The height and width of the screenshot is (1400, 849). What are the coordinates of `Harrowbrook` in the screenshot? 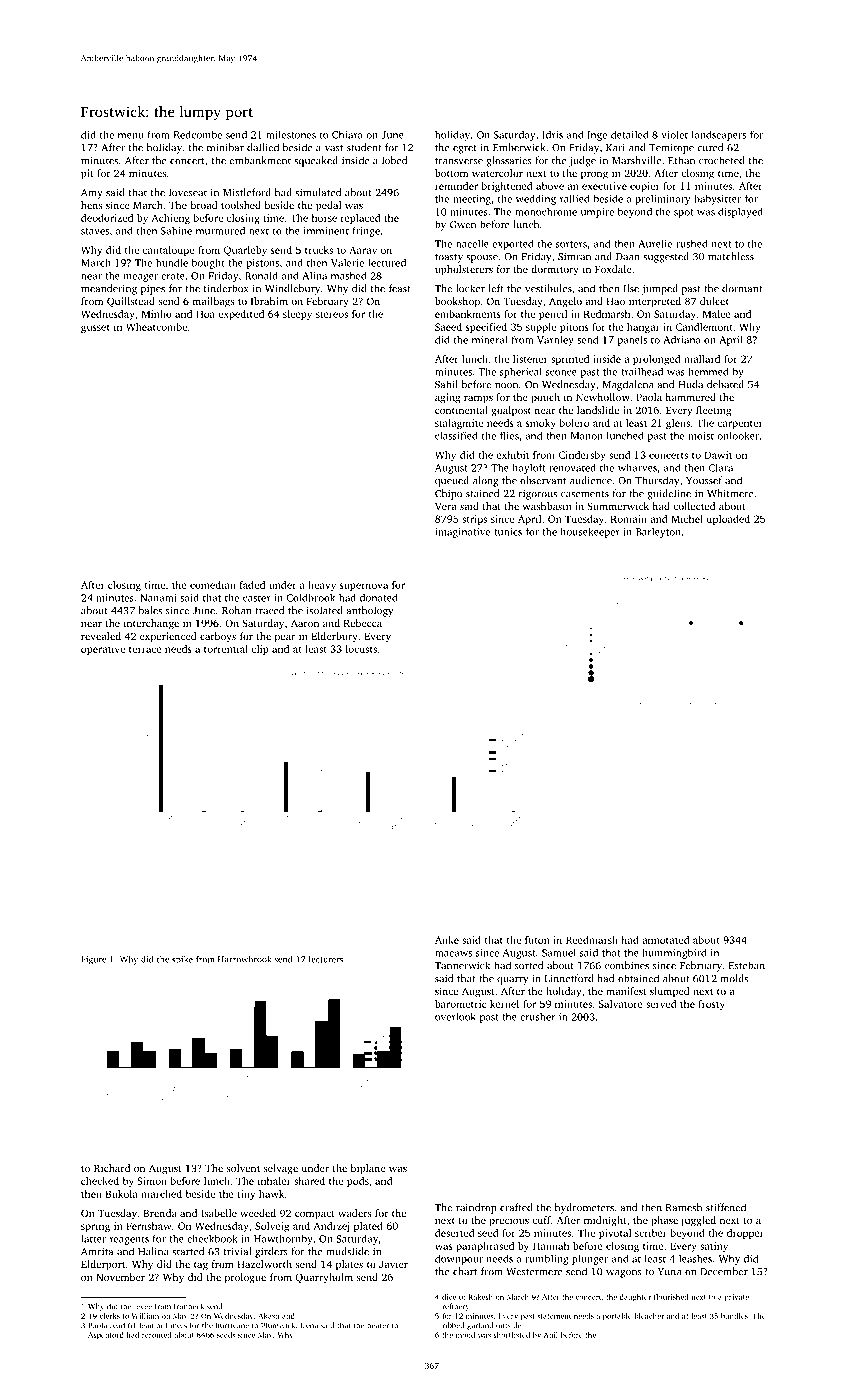 It's located at (245, 959).
